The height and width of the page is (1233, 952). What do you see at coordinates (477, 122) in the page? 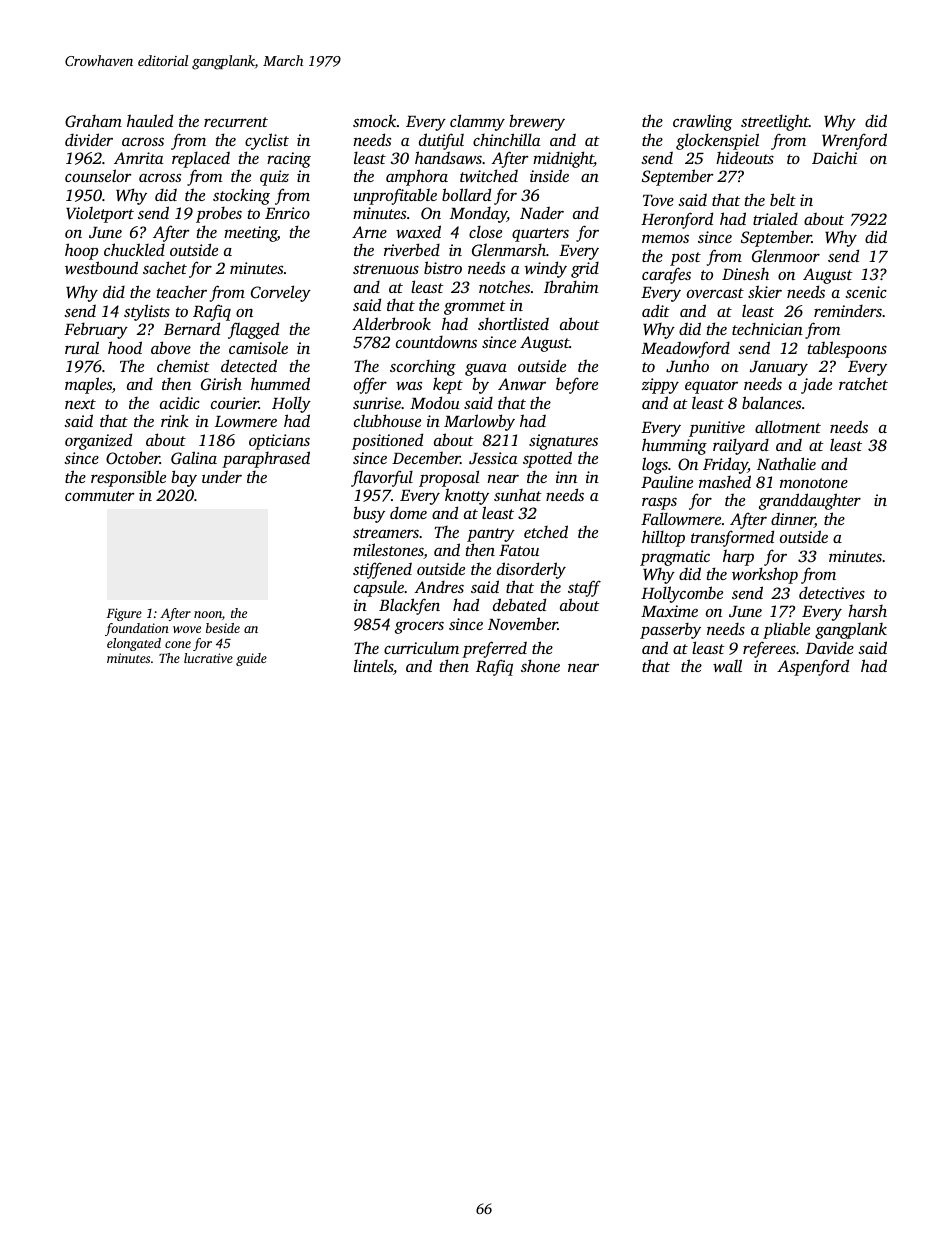
I see `clammy` at bounding box center [477, 122].
